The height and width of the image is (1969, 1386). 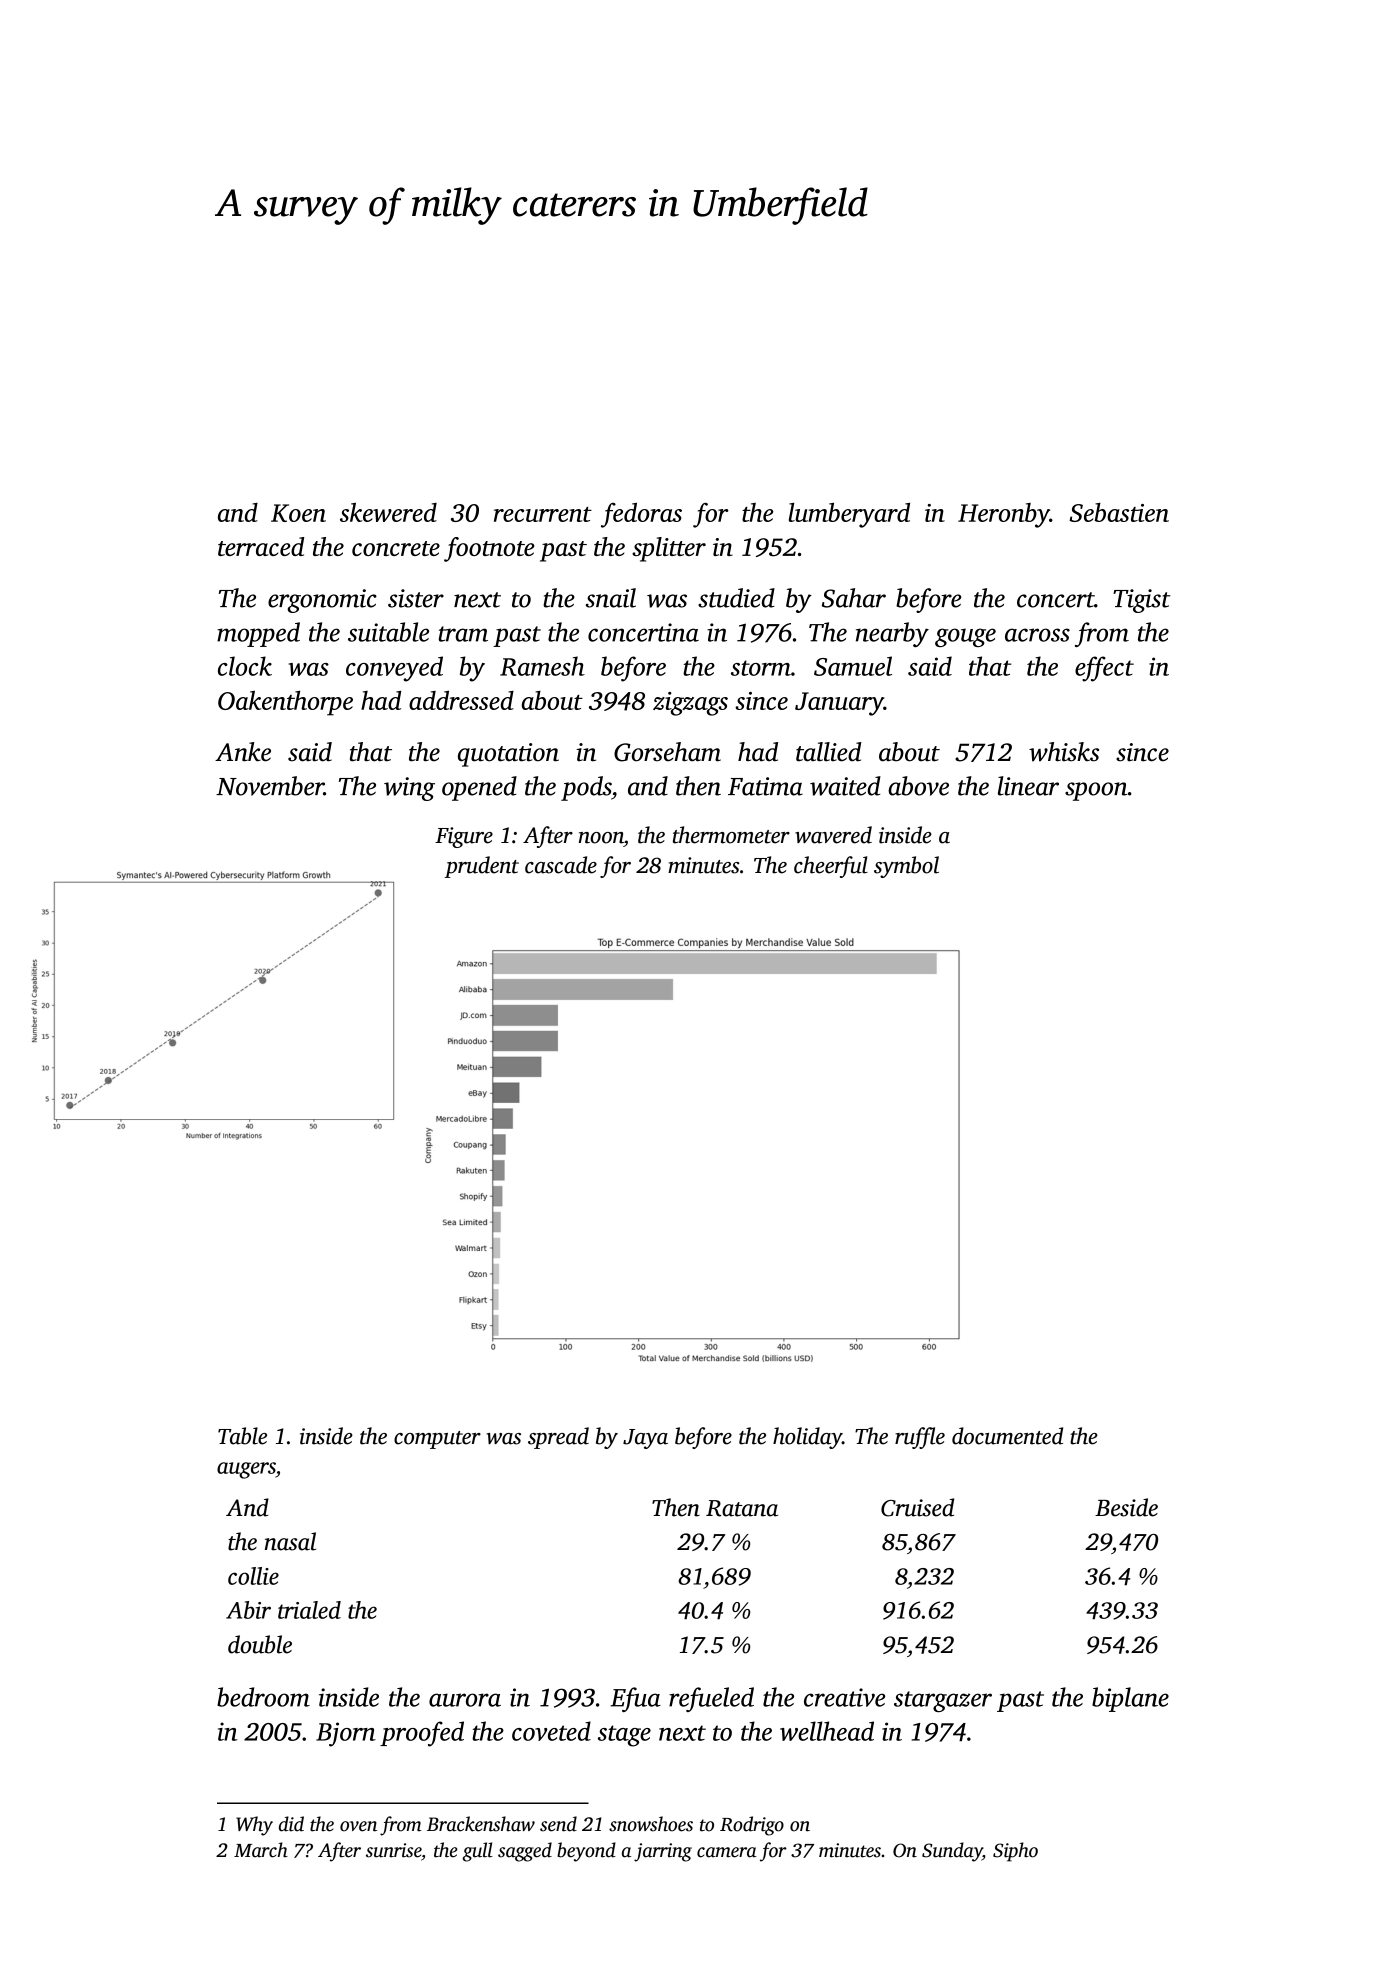 What do you see at coordinates (645, 1439) in the image?
I see `Jaya` at bounding box center [645, 1439].
